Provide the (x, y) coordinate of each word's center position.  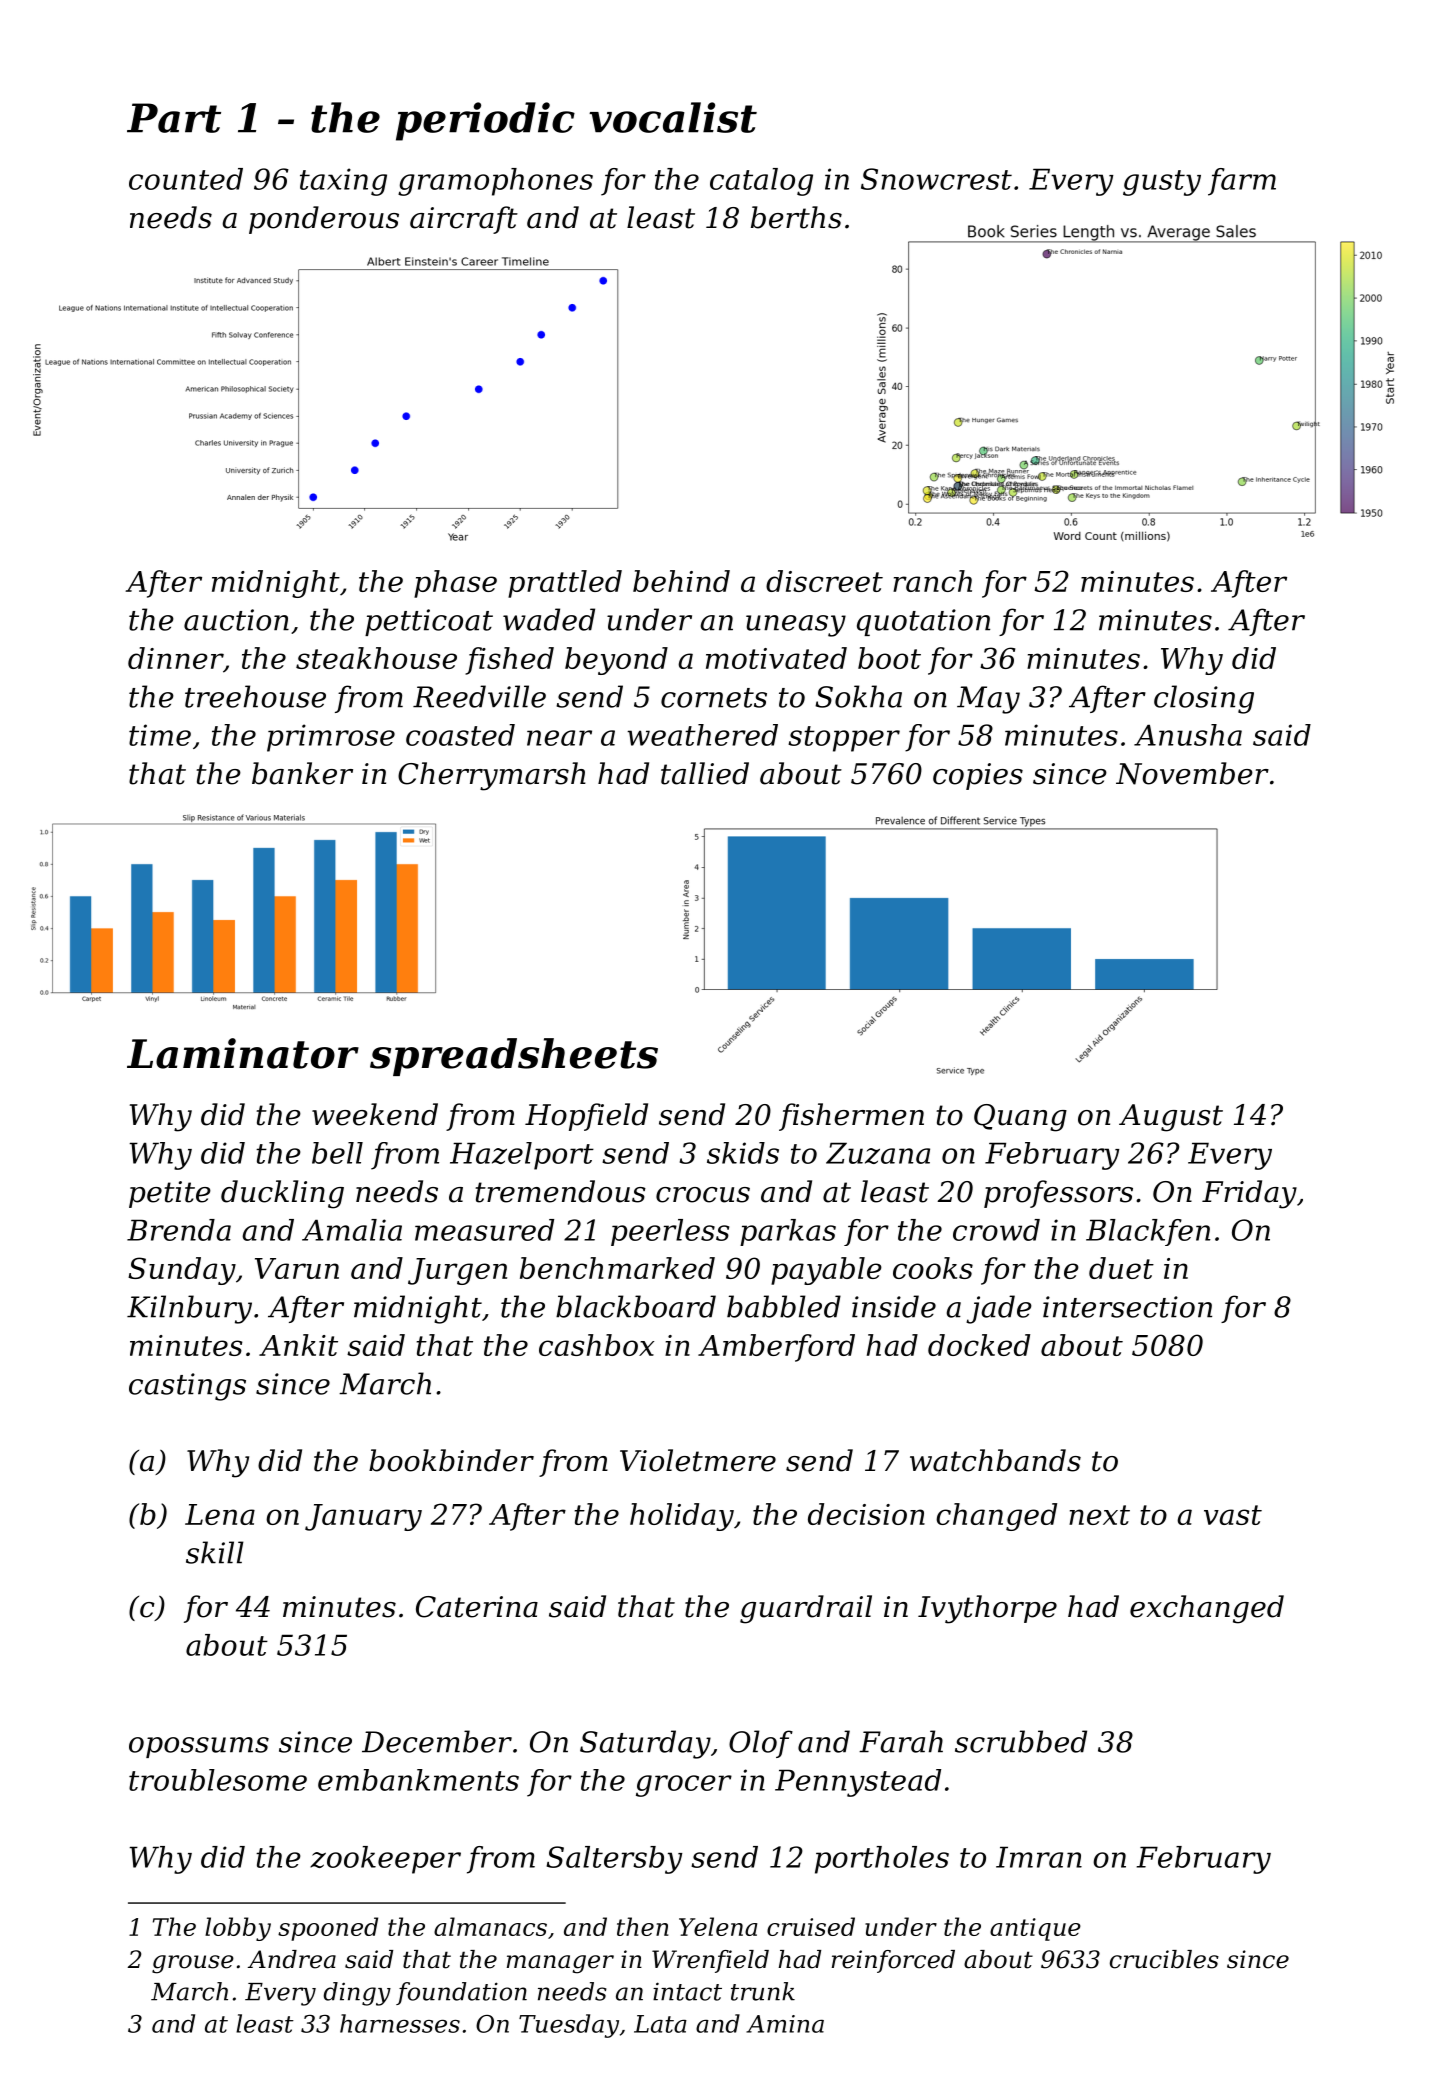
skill (215, 1552)
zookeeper (385, 1860)
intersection (1127, 1307)
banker (302, 773)
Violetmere (698, 1460)
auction (236, 620)
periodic (485, 121)
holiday (682, 1517)
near (559, 738)
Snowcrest (936, 179)
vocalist (673, 117)
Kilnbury (189, 1309)
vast (1233, 1515)
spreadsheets (514, 1057)
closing (1204, 699)
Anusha (1188, 735)
